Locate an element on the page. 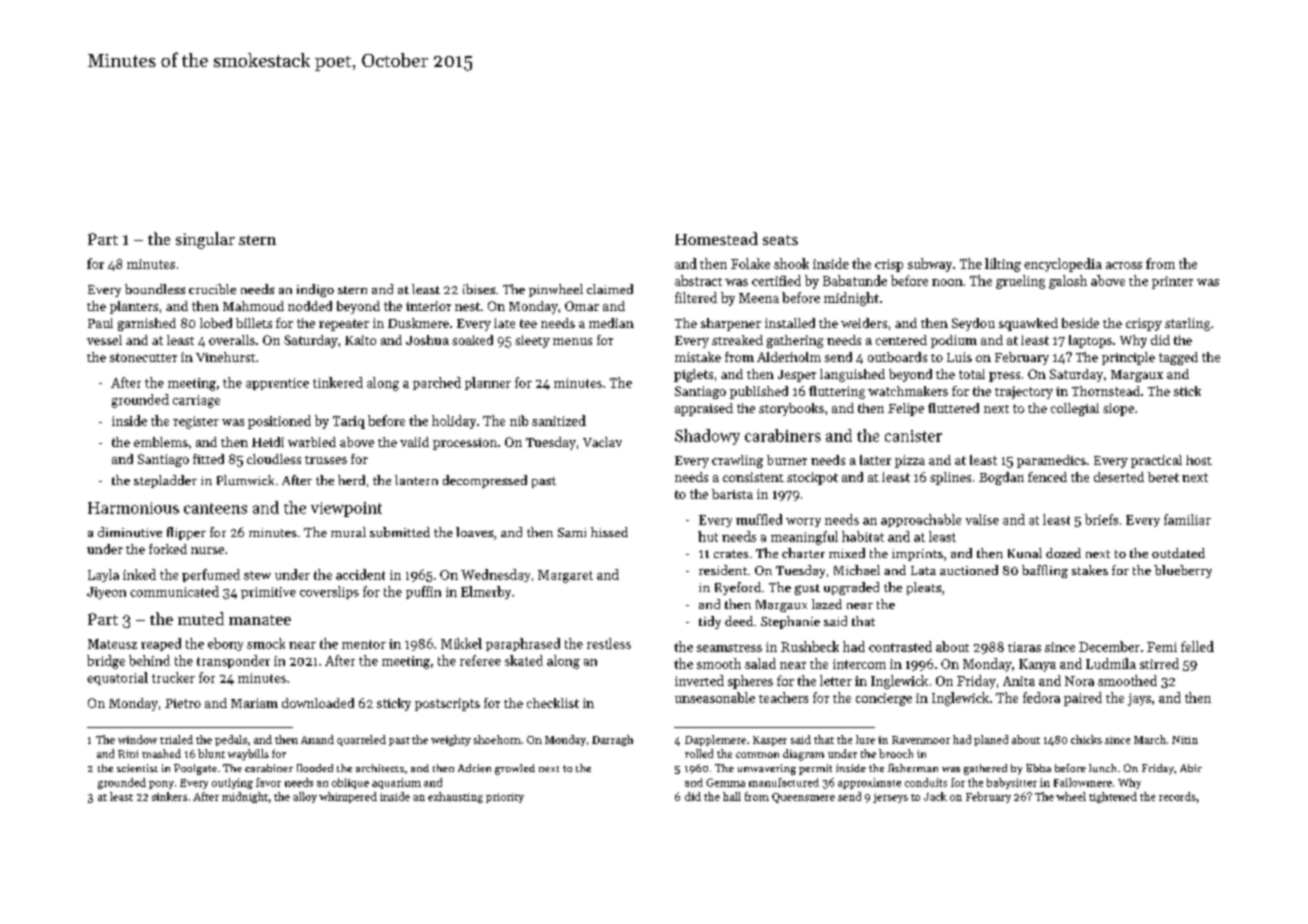  whimpered is located at coordinates (348, 797).
